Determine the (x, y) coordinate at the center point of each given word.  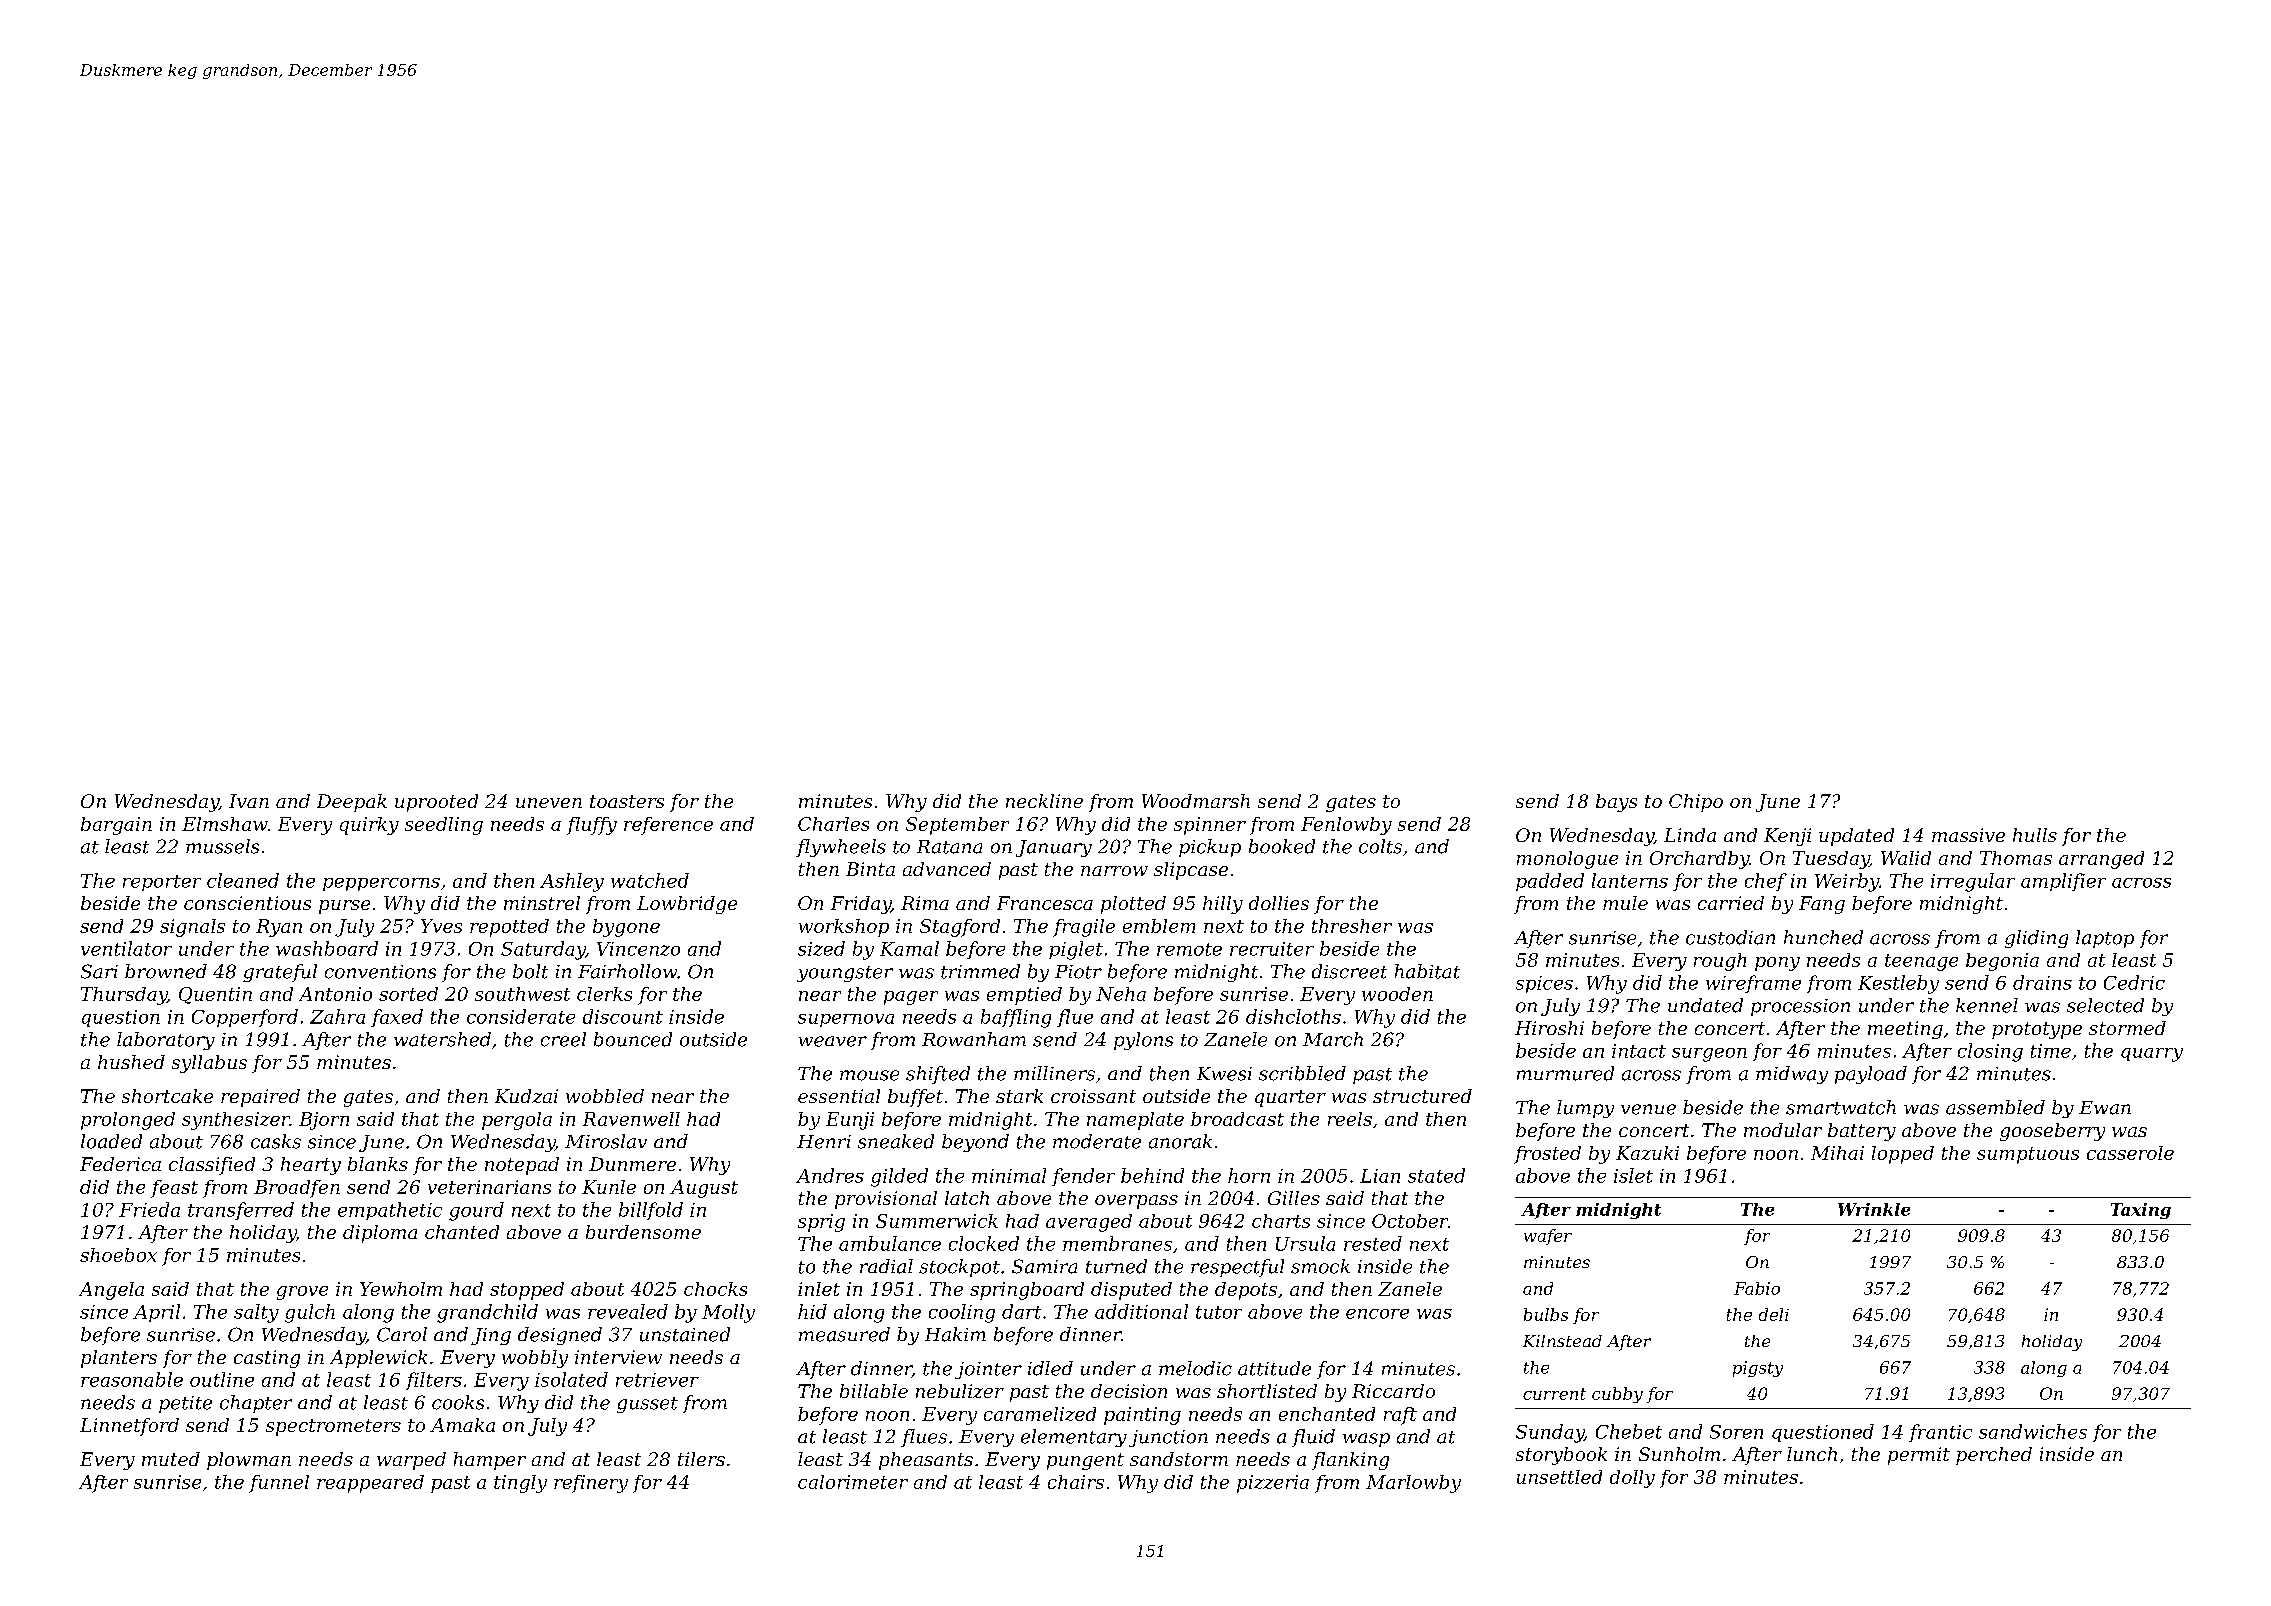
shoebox (118, 1255)
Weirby (1847, 882)
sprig (821, 1223)
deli (1774, 1314)
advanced (947, 869)
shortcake (167, 1096)
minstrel (542, 903)
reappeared (370, 1484)
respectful (1237, 1268)
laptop (2105, 939)
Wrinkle (1874, 1209)
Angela (111, 1291)
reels (1350, 1119)
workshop (844, 928)
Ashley (572, 882)
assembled (1995, 1107)
